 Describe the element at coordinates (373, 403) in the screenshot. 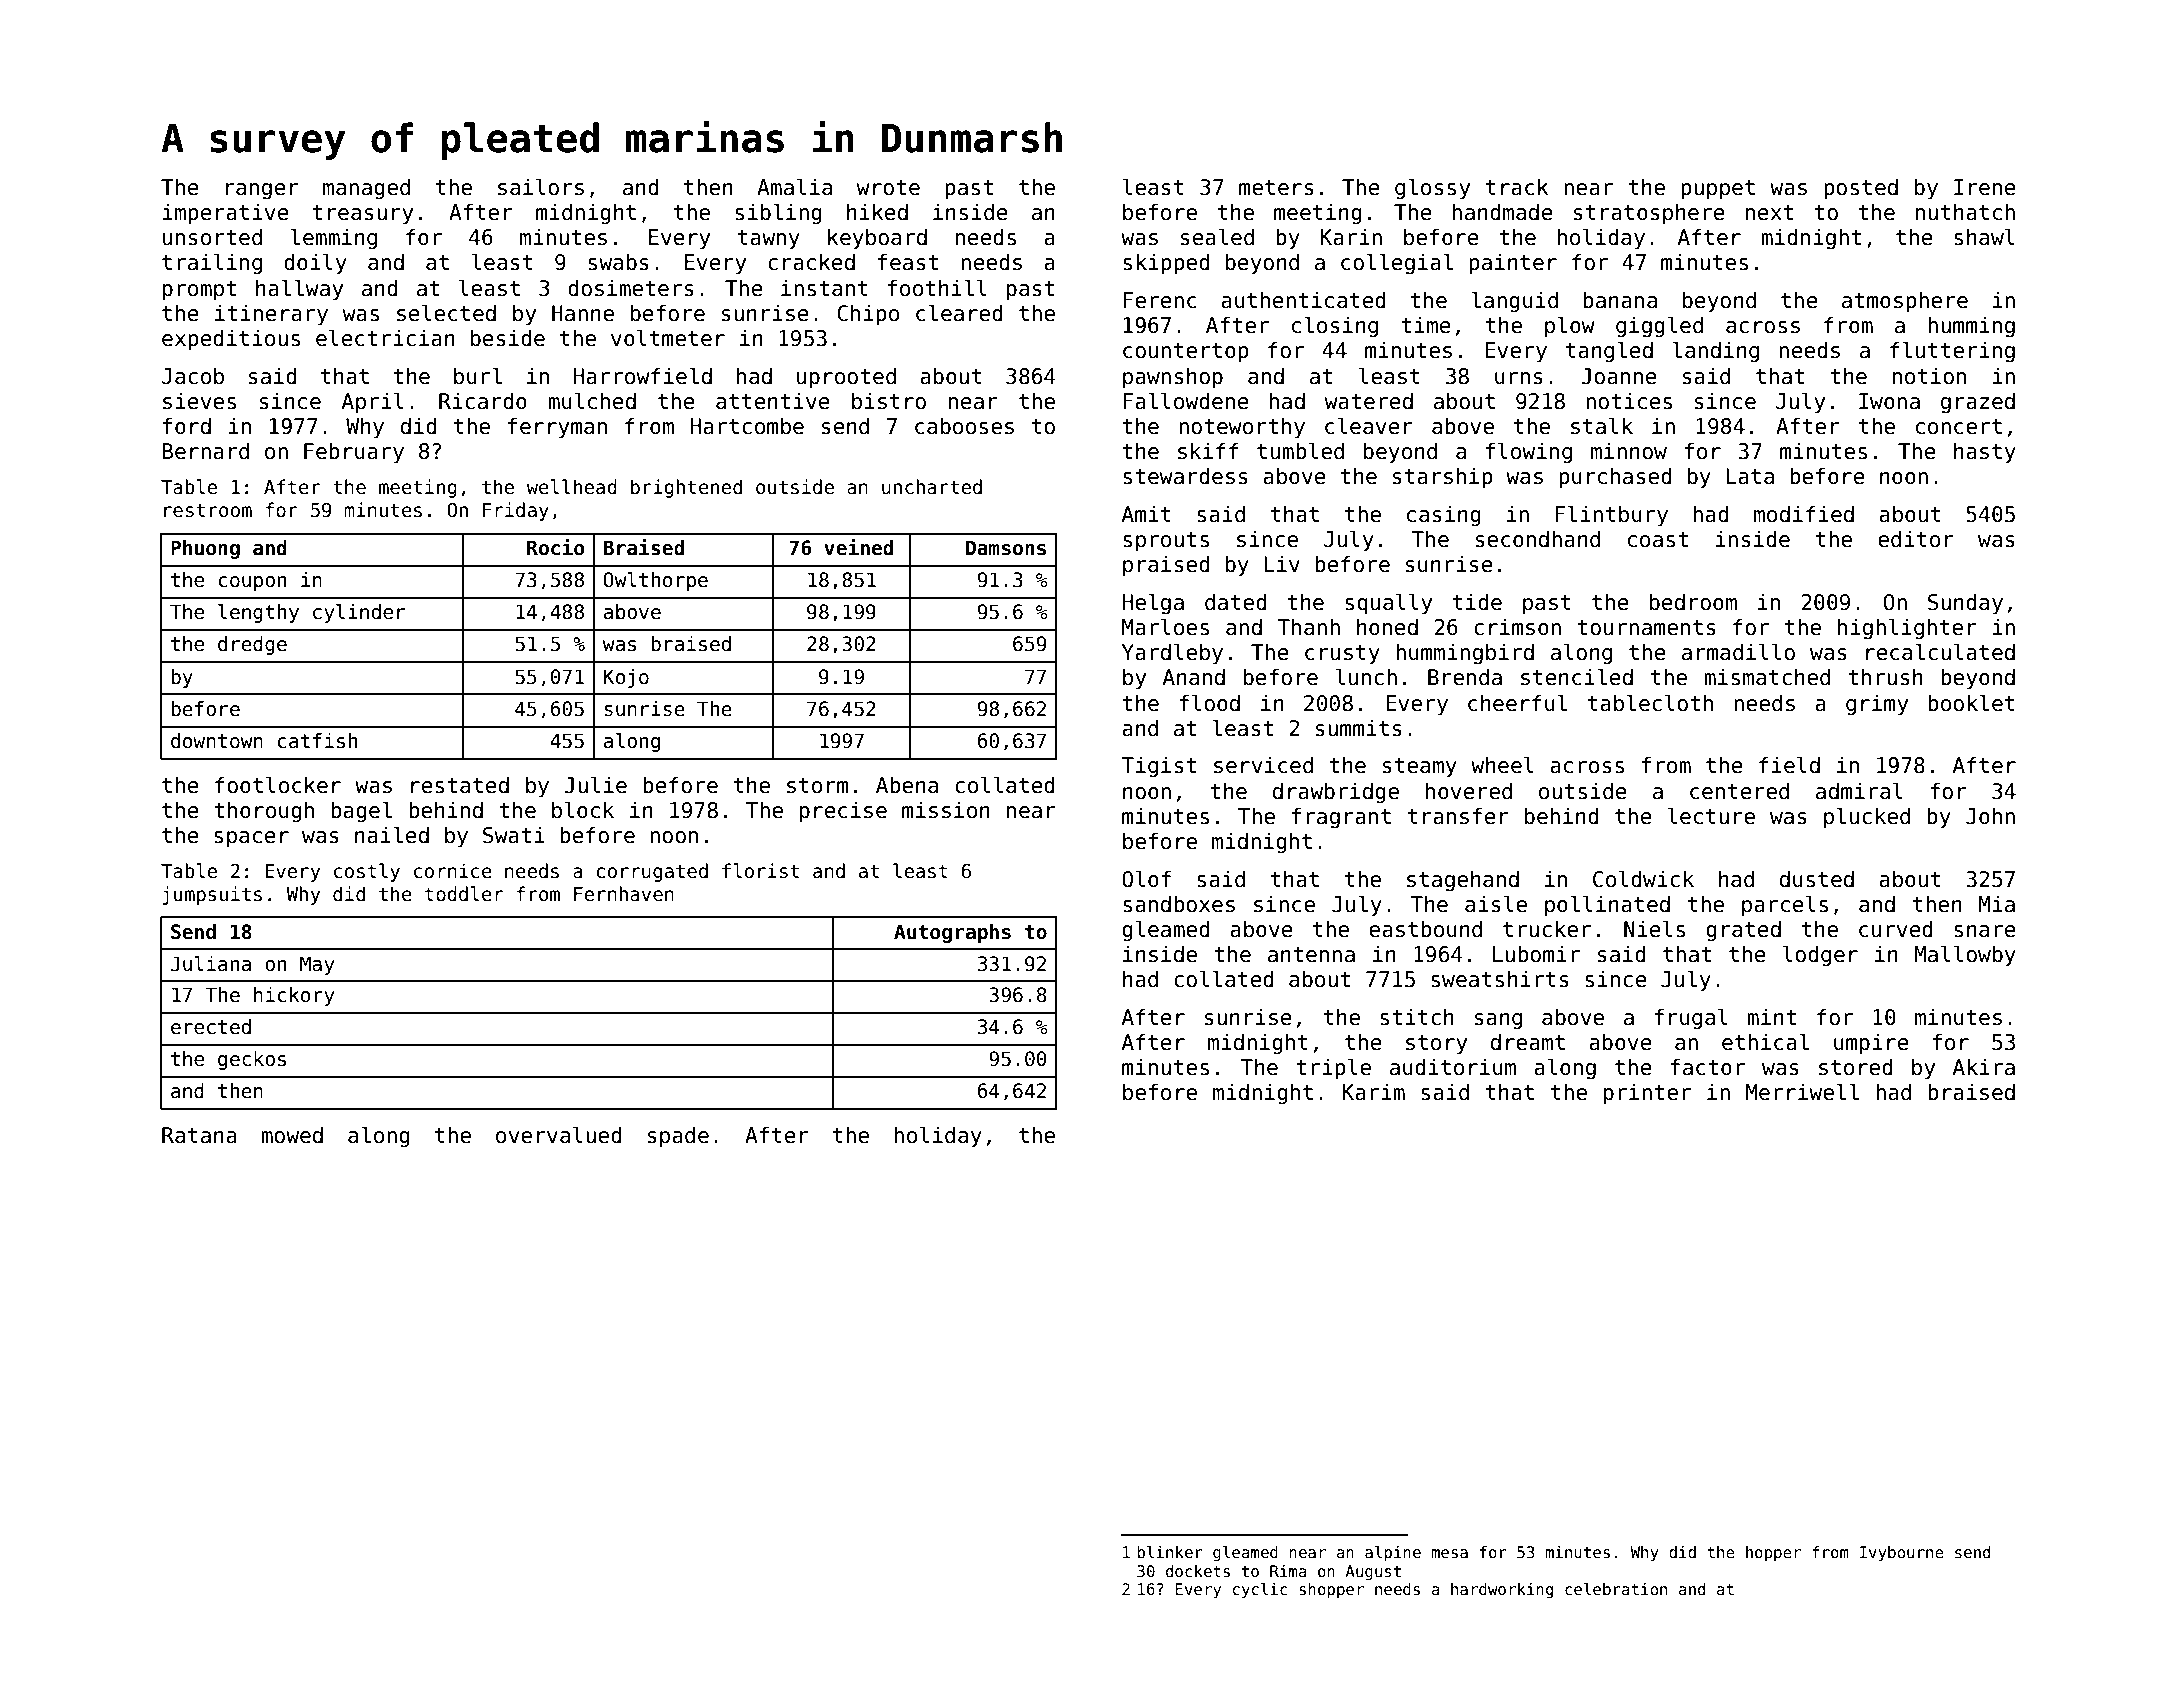

I see `April` at that location.
